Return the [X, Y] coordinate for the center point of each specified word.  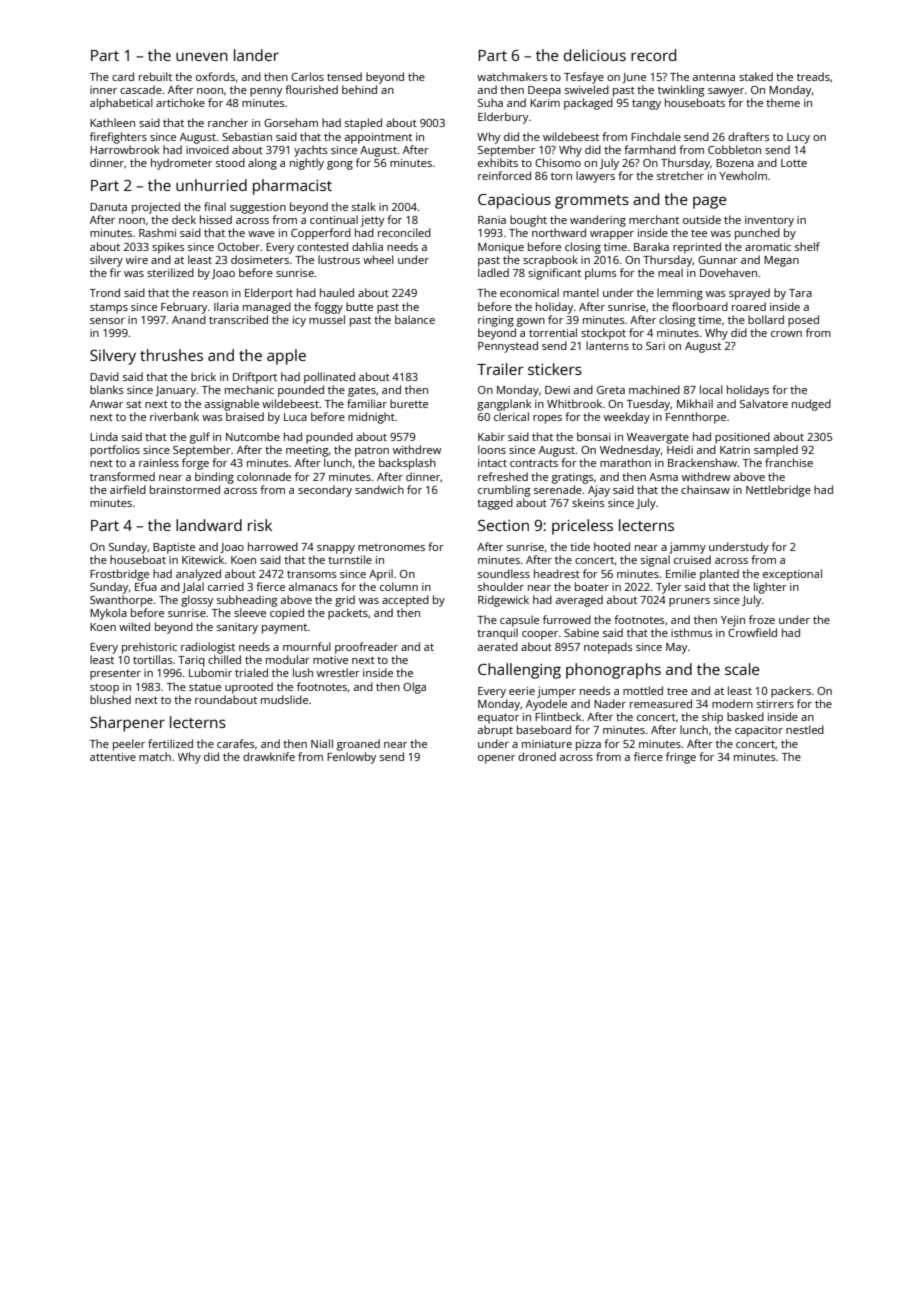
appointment [378, 138]
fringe [681, 758]
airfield [128, 489]
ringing [496, 321]
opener [496, 759]
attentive [113, 757]
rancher [228, 122]
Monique [501, 248]
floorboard [700, 306]
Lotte [794, 163]
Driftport [255, 378]
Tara [800, 293]
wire [137, 260]
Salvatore [764, 403]
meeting [307, 451]
